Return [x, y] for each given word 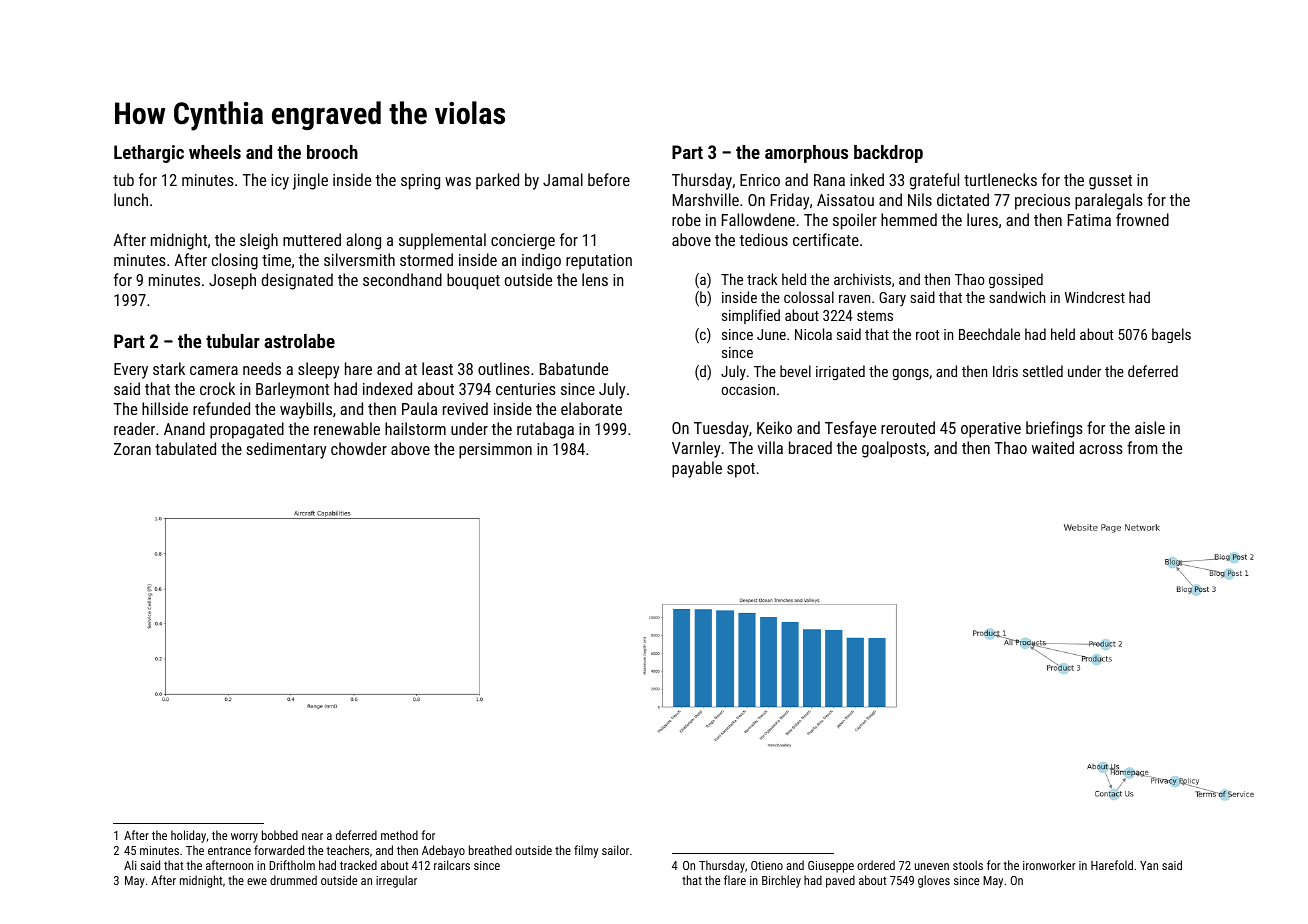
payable [697, 469]
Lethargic [149, 154]
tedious [763, 239]
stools [968, 865]
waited [1053, 447]
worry [244, 838]
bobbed [280, 835]
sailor [615, 850]
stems [875, 316]
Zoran [132, 449]
